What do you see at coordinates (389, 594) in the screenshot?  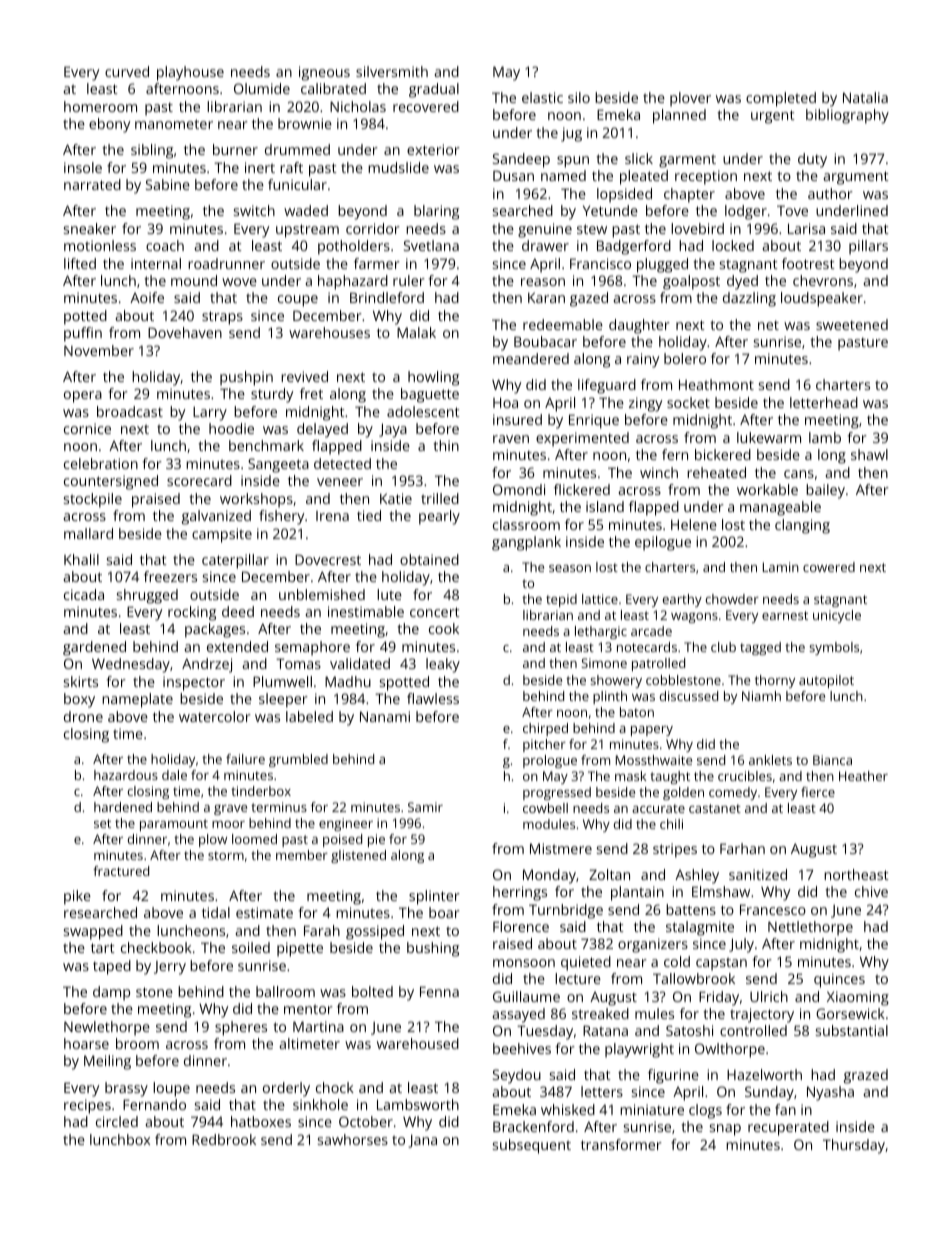 I see `lute` at bounding box center [389, 594].
